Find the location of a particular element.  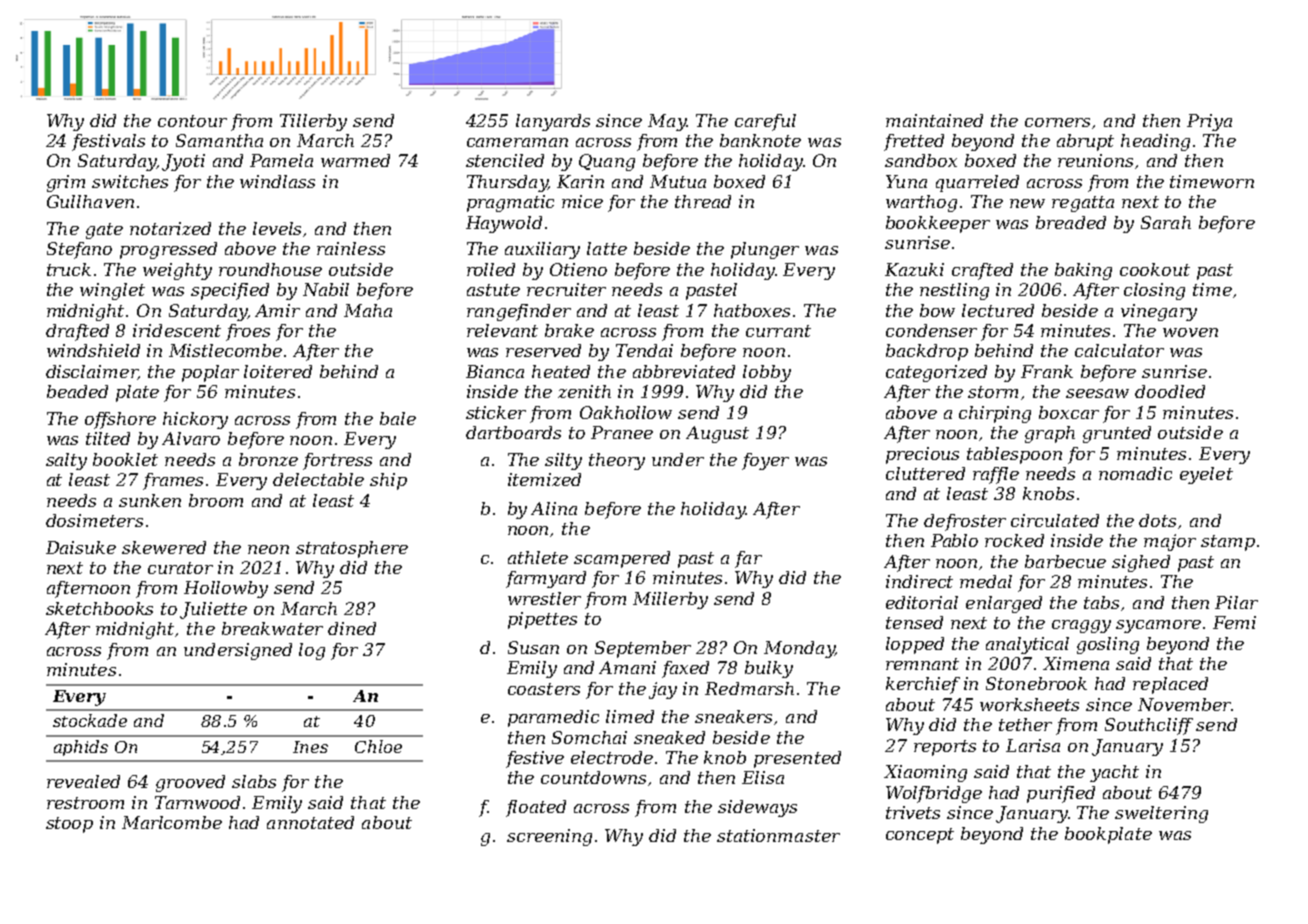

careful is located at coordinates (765, 122).
